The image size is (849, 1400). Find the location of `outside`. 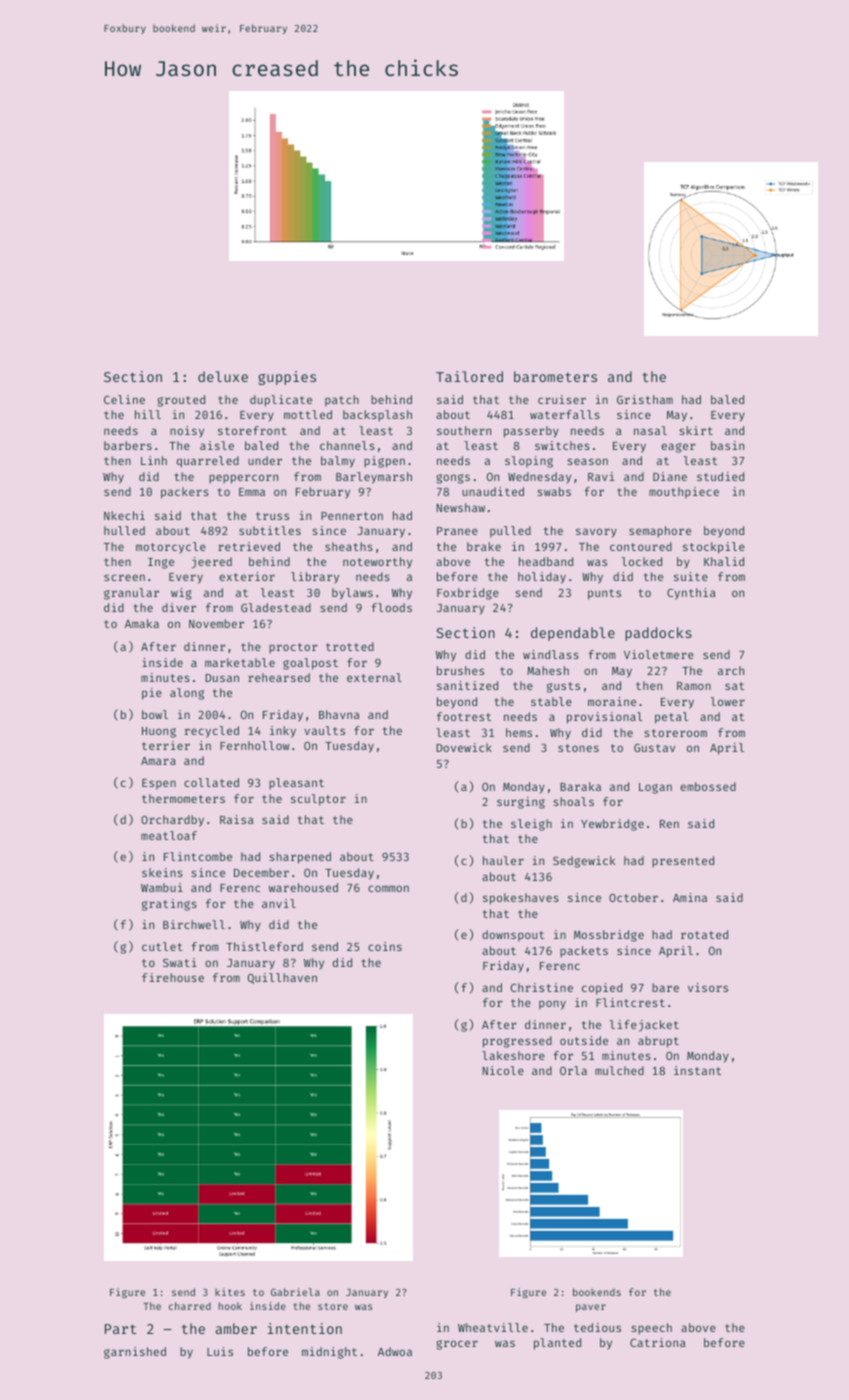

outside is located at coordinates (584, 1040).
